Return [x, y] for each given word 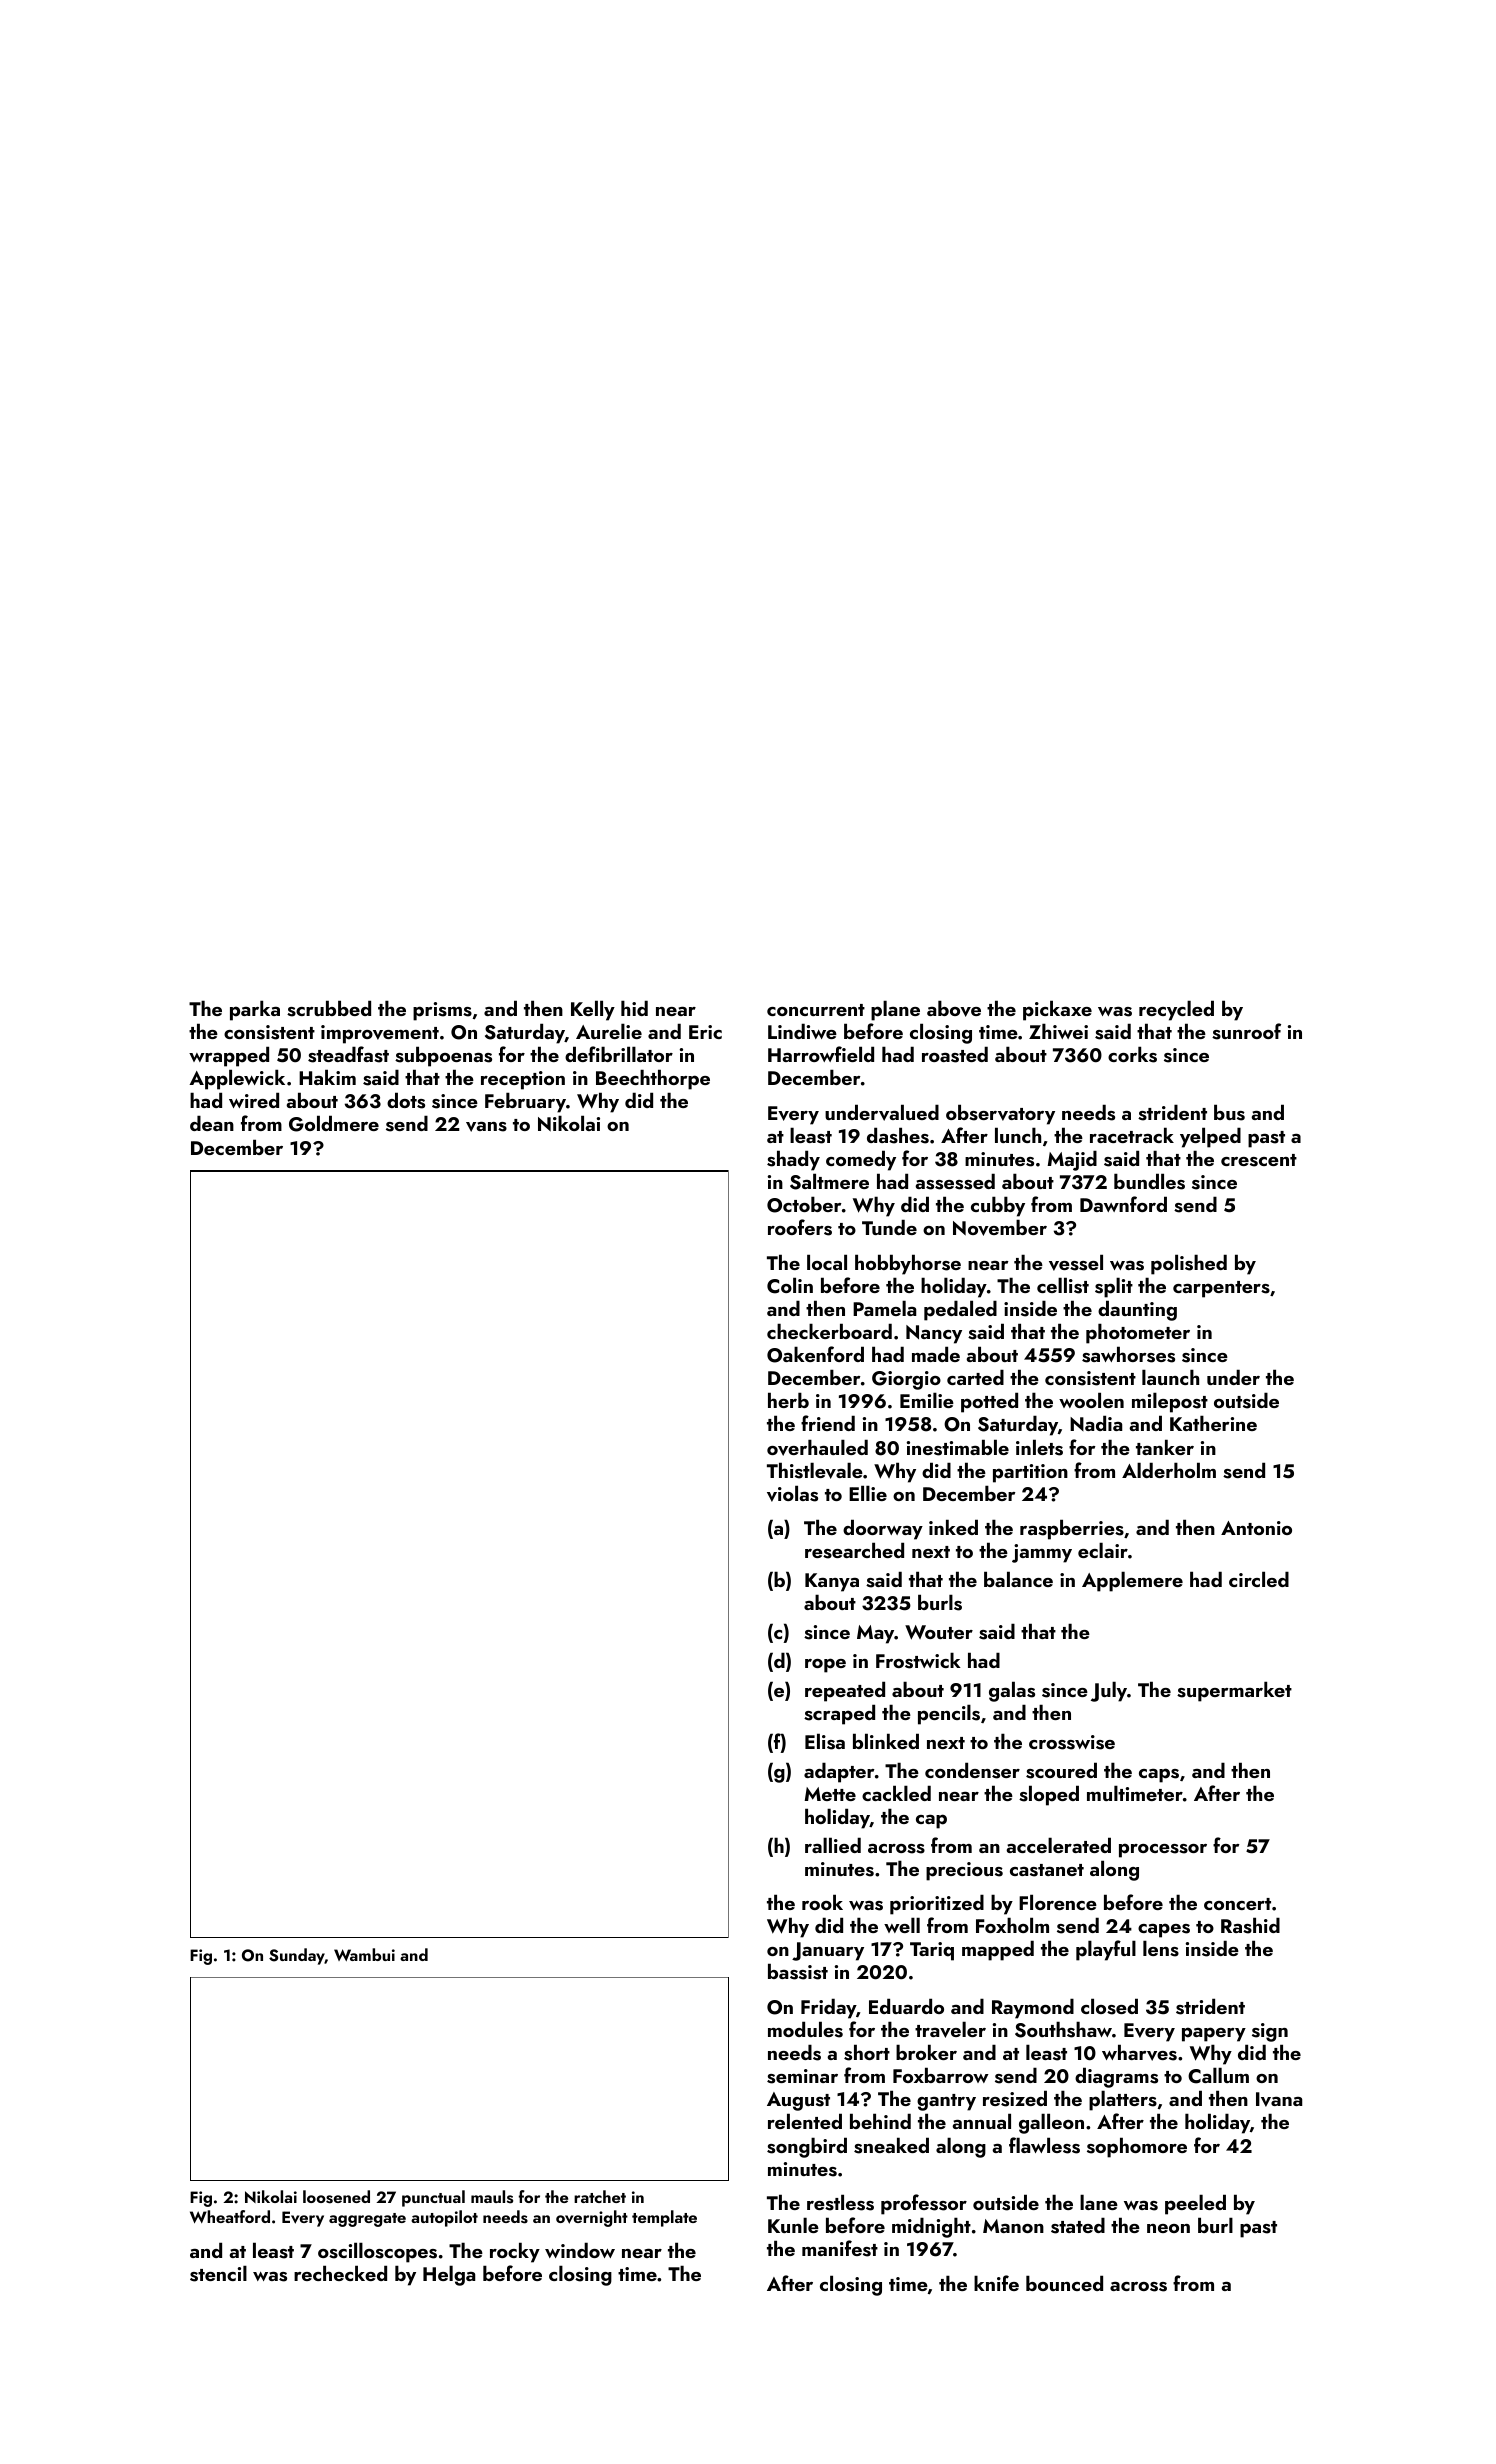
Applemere [1132, 1581]
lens [1161, 1948]
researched [854, 1550]
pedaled [960, 1310]
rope [825, 1665]
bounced [1064, 2283]
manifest [840, 2248]
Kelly [593, 1010]
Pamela [884, 1308]
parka [255, 1010]
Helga [449, 2275]
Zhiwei [1058, 1031]
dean [212, 1123]
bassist [798, 1971]
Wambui [364, 1954]
